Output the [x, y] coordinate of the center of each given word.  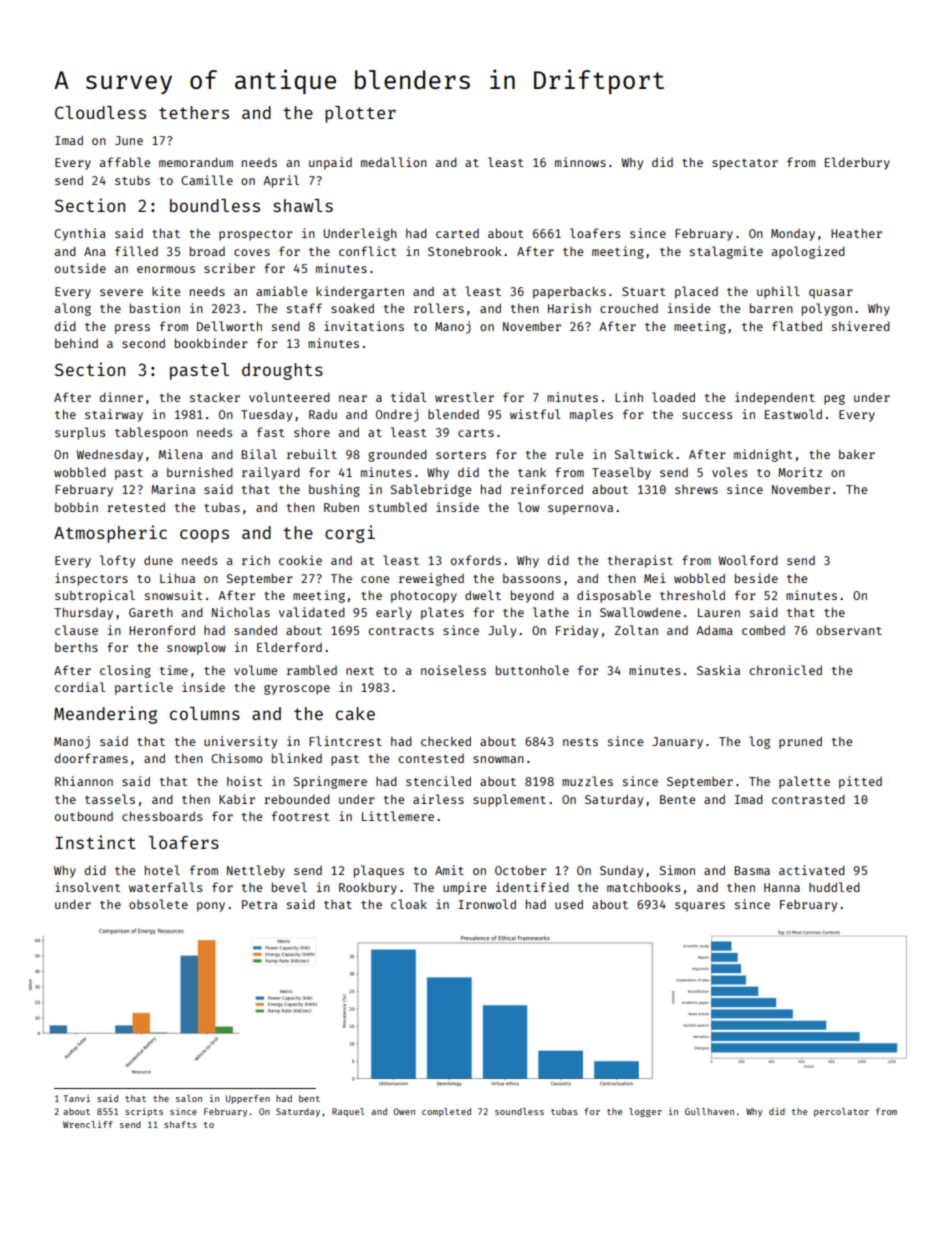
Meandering [105, 715]
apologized [808, 252]
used [569, 904]
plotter [360, 114]
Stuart [644, 291]
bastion [155, 308]
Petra [259, 904]
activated [812, 870]
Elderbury [857, 163]
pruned [800, 742]
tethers [194, 112]
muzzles [587, 781]
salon [189, 1098]
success [707, 415]
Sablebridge [431, 490]
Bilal [259, 454]
